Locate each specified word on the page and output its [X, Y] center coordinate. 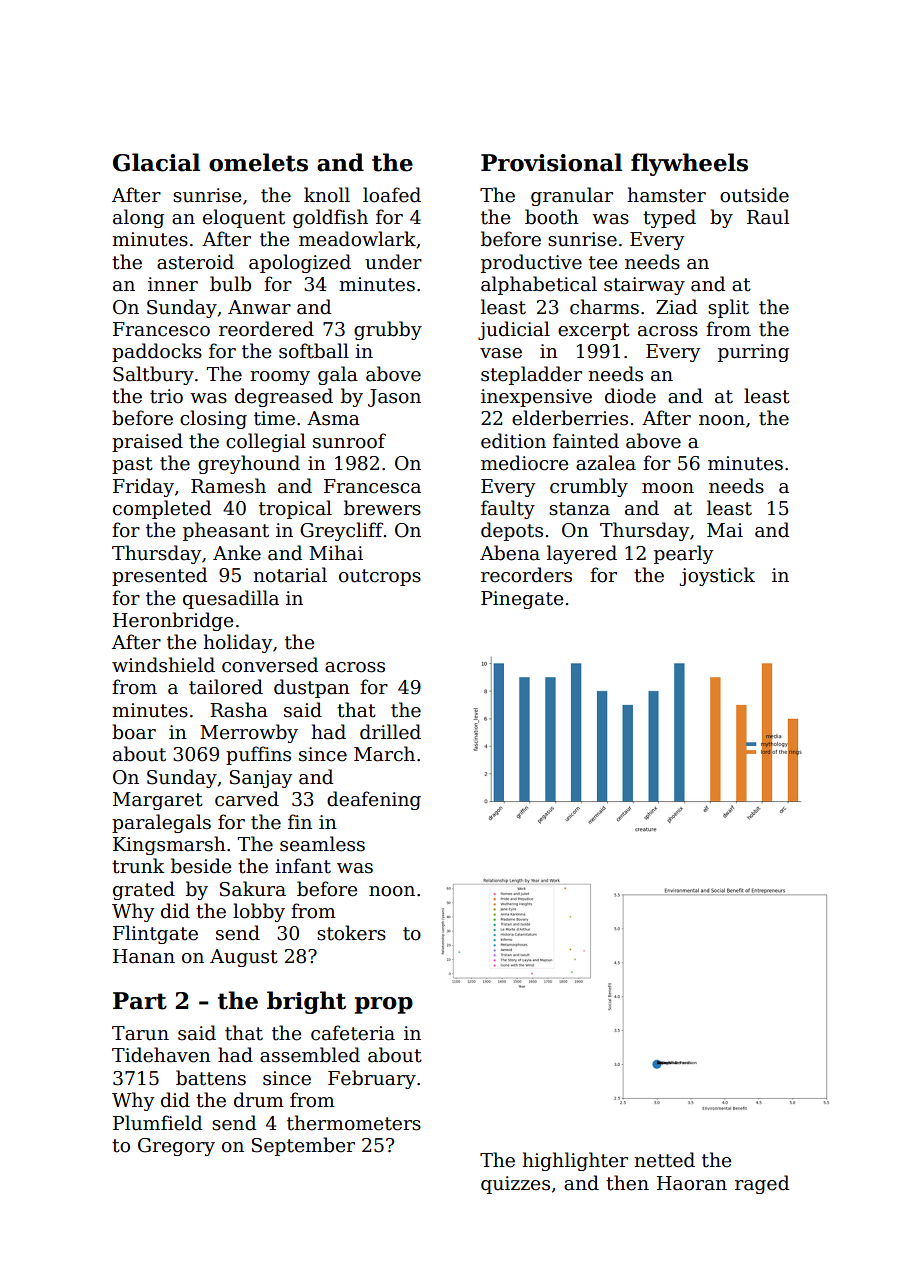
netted [664, 1160]
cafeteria [353, 1033]
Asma [333, 418]
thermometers [354, 1123]
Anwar [259, 307]
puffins [258, 755]
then [627, 1183]
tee [603, 263]
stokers [351, 933]
